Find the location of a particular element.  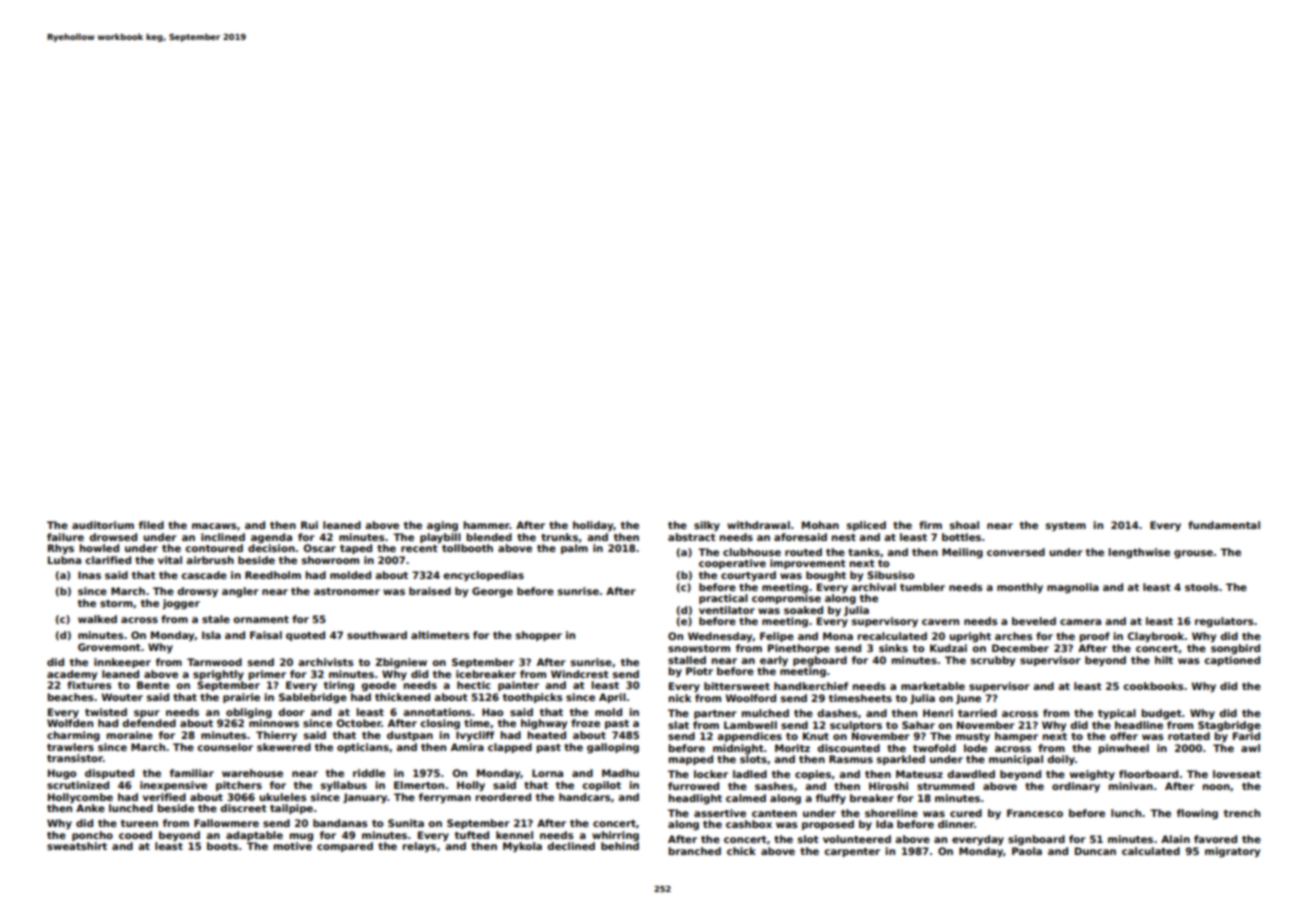

October is located at coordinates (359, 723).
